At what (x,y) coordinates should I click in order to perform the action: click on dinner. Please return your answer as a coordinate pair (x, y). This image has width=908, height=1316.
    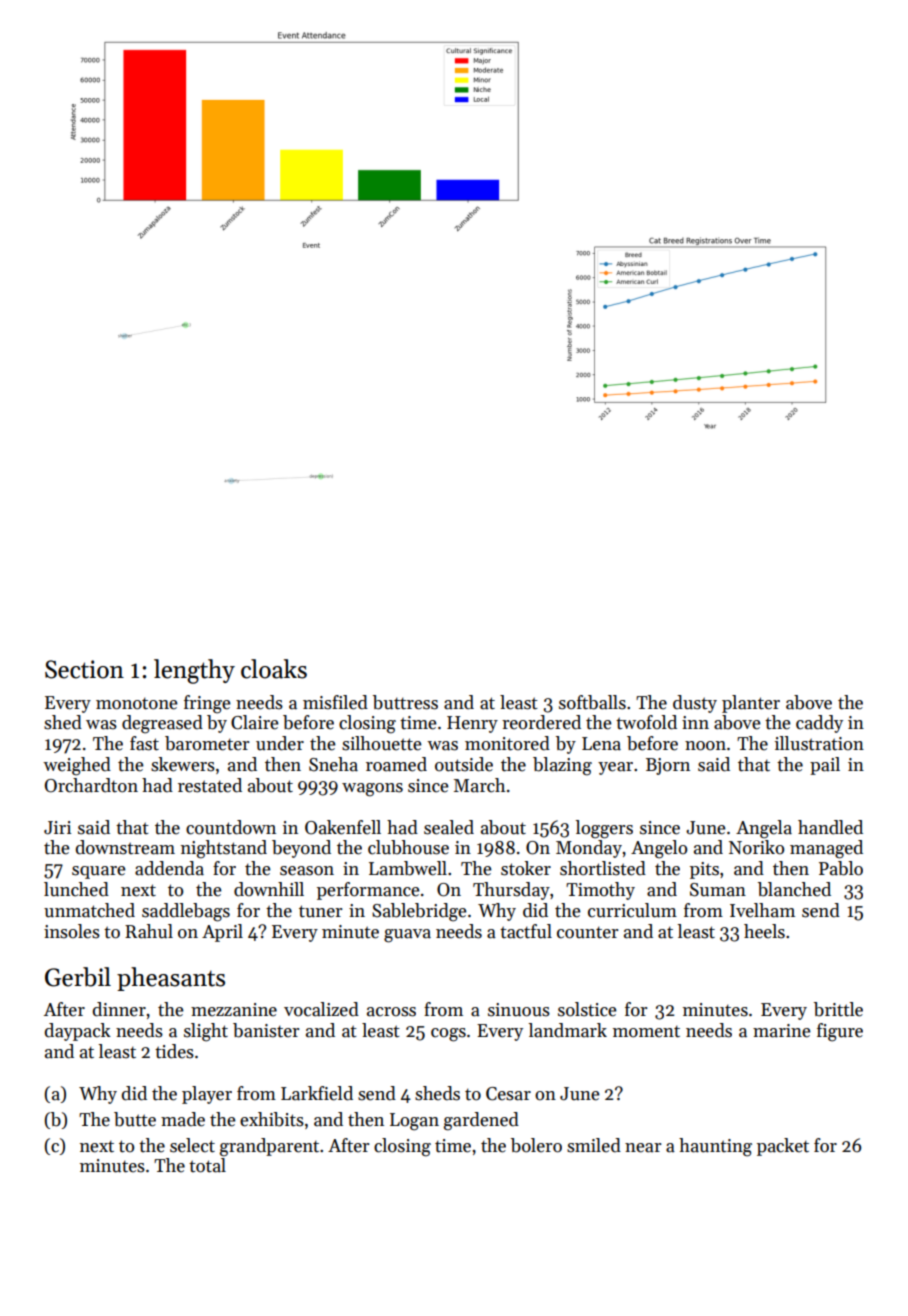
    Looking at the image, I should click on (119, 1009).
